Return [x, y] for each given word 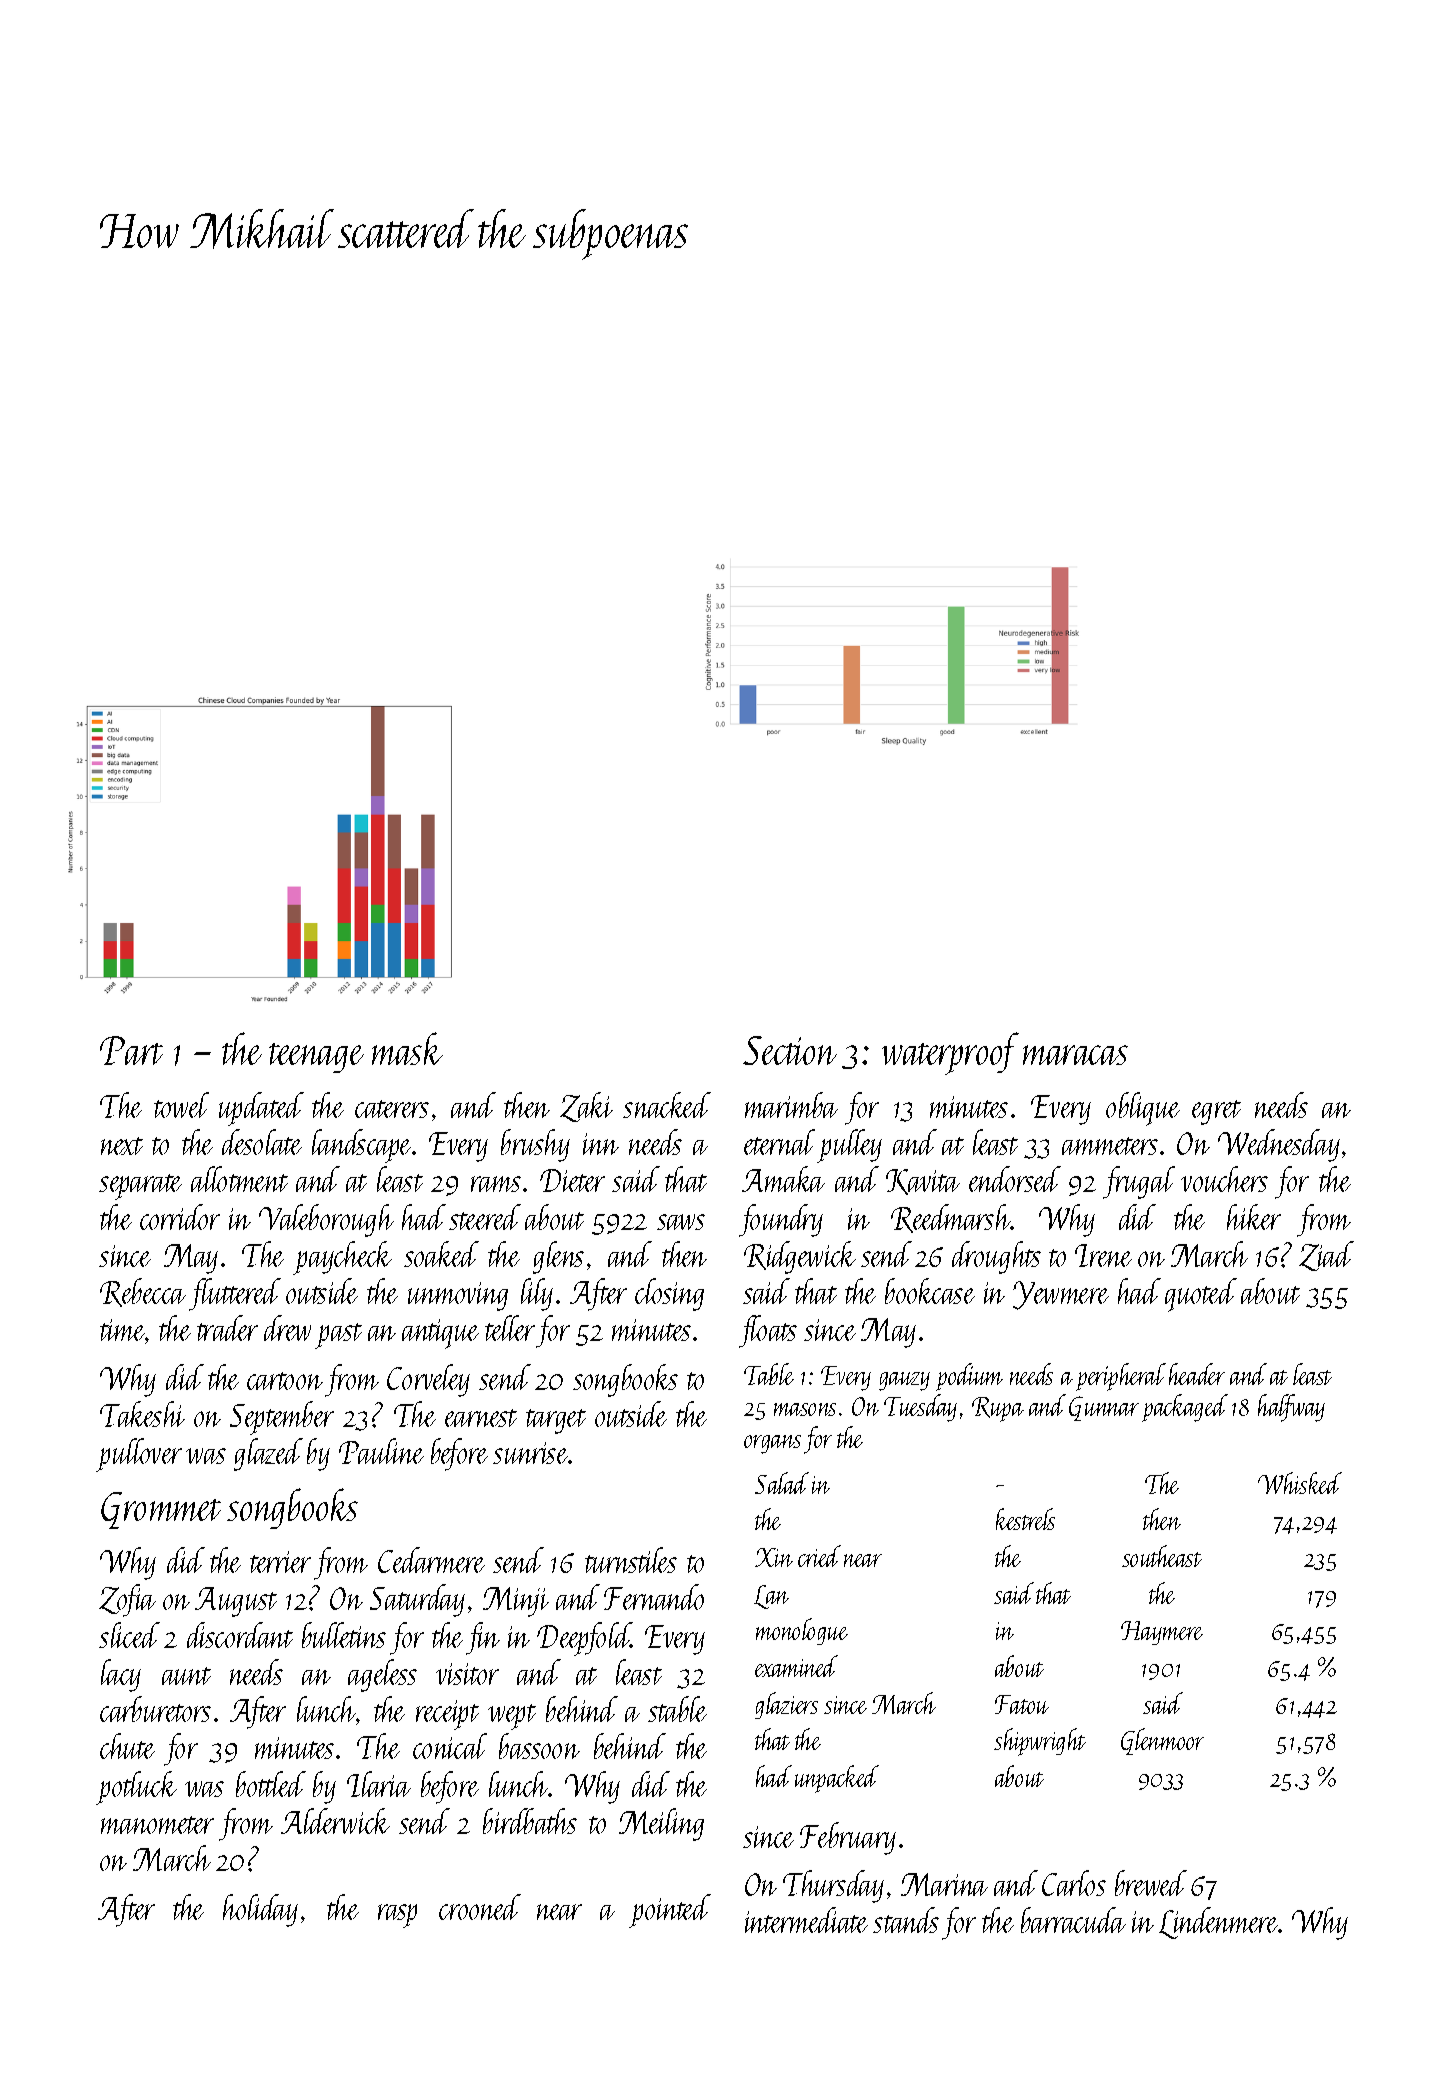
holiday [260, 1910]
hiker [1254, 1217]
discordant [240, 1635]
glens [558, 1257]
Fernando [654, 1597]
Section [790, 1050]
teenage [316, 1058]
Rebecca [143, 1292]
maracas [1075, 1055]
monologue [802, 1631]
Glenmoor [1162, 1741]
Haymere [1162, 1633]
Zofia [127, 1600]
